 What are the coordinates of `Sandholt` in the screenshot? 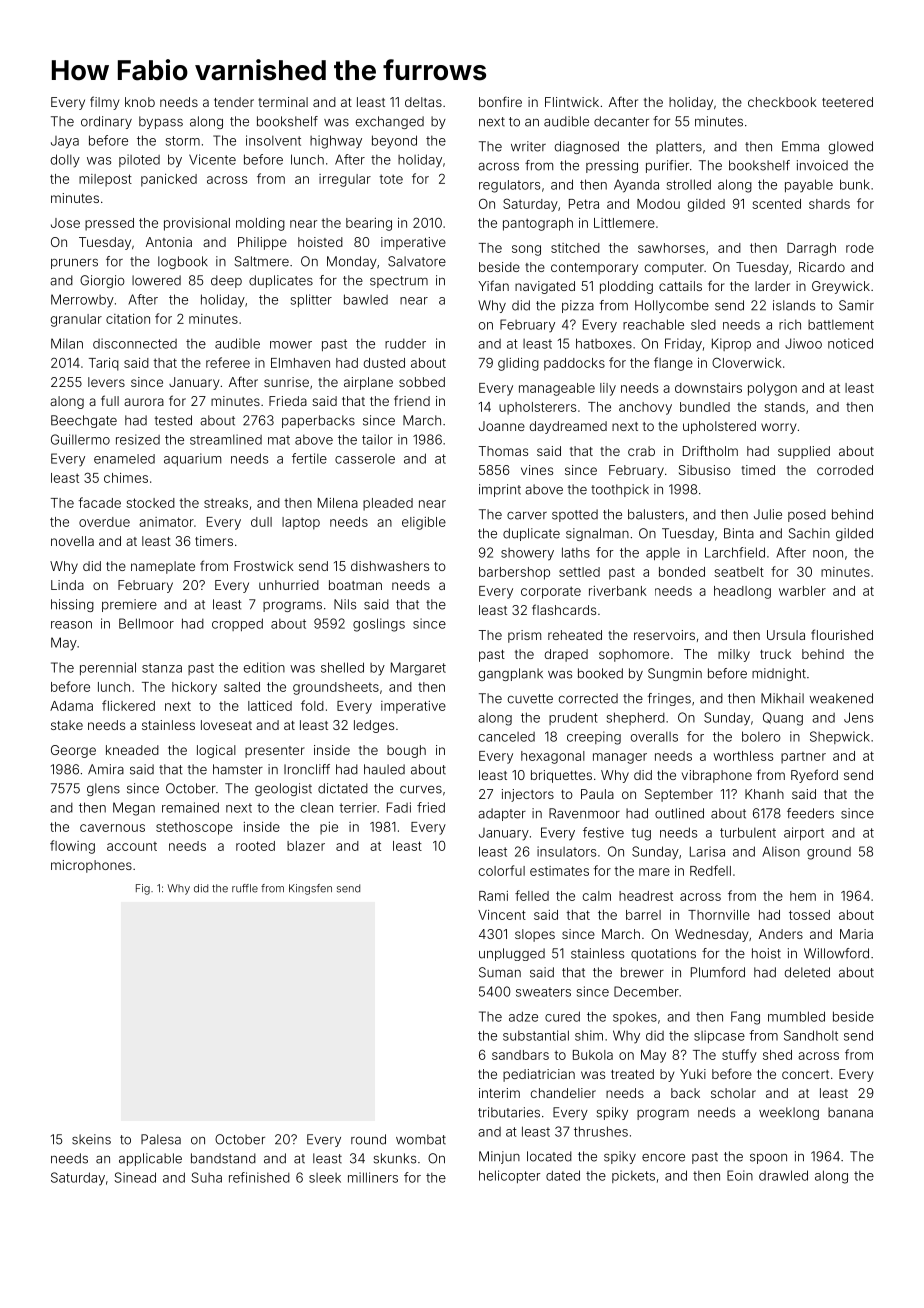 It's located at (811, 1035).
